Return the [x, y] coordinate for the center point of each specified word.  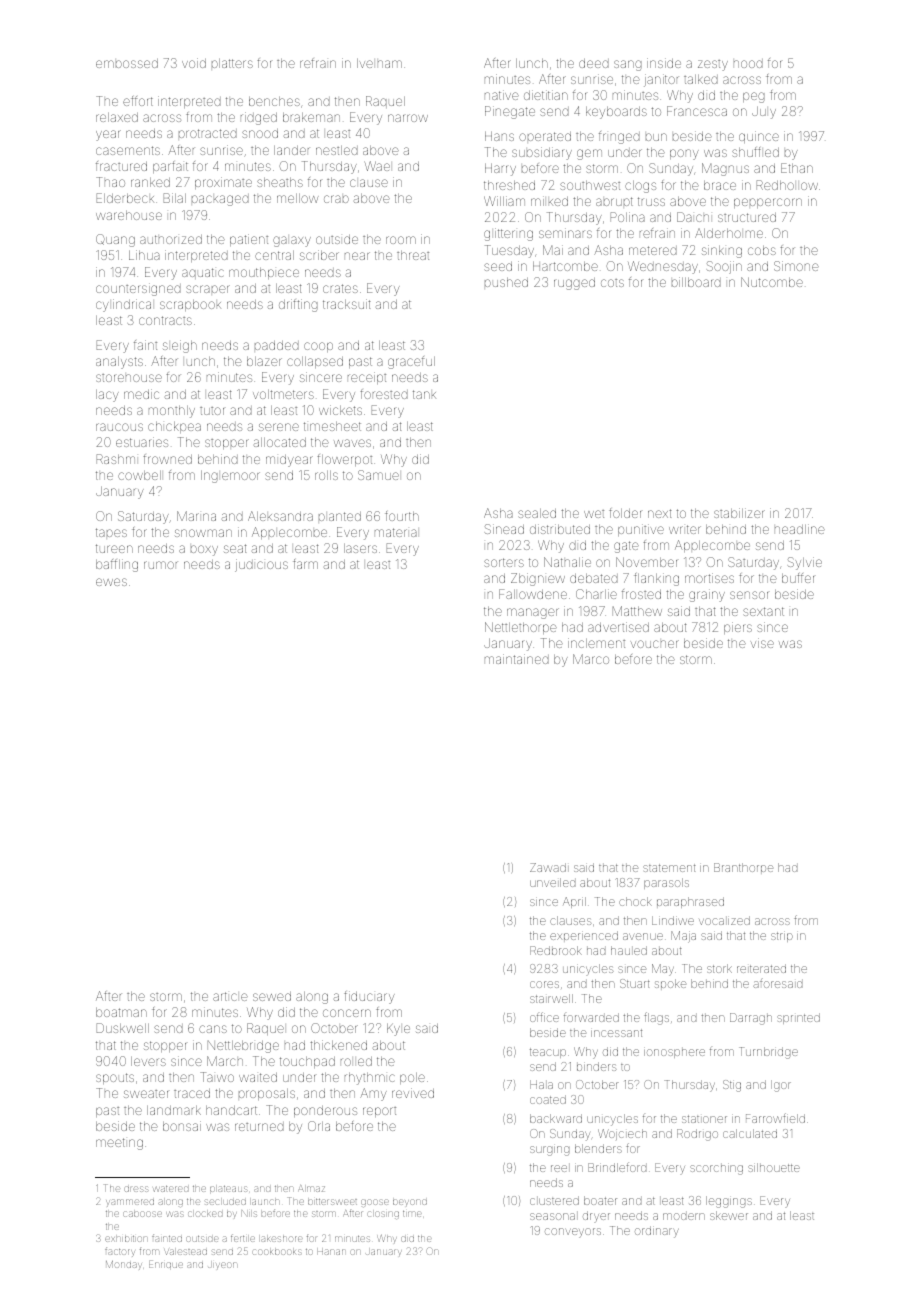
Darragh [751, 1019]
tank [424, 394]
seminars [565, 233]
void [194, 63]
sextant [763, 611]
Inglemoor [230, 477]
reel [559, 1168]
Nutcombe [772, 282]
